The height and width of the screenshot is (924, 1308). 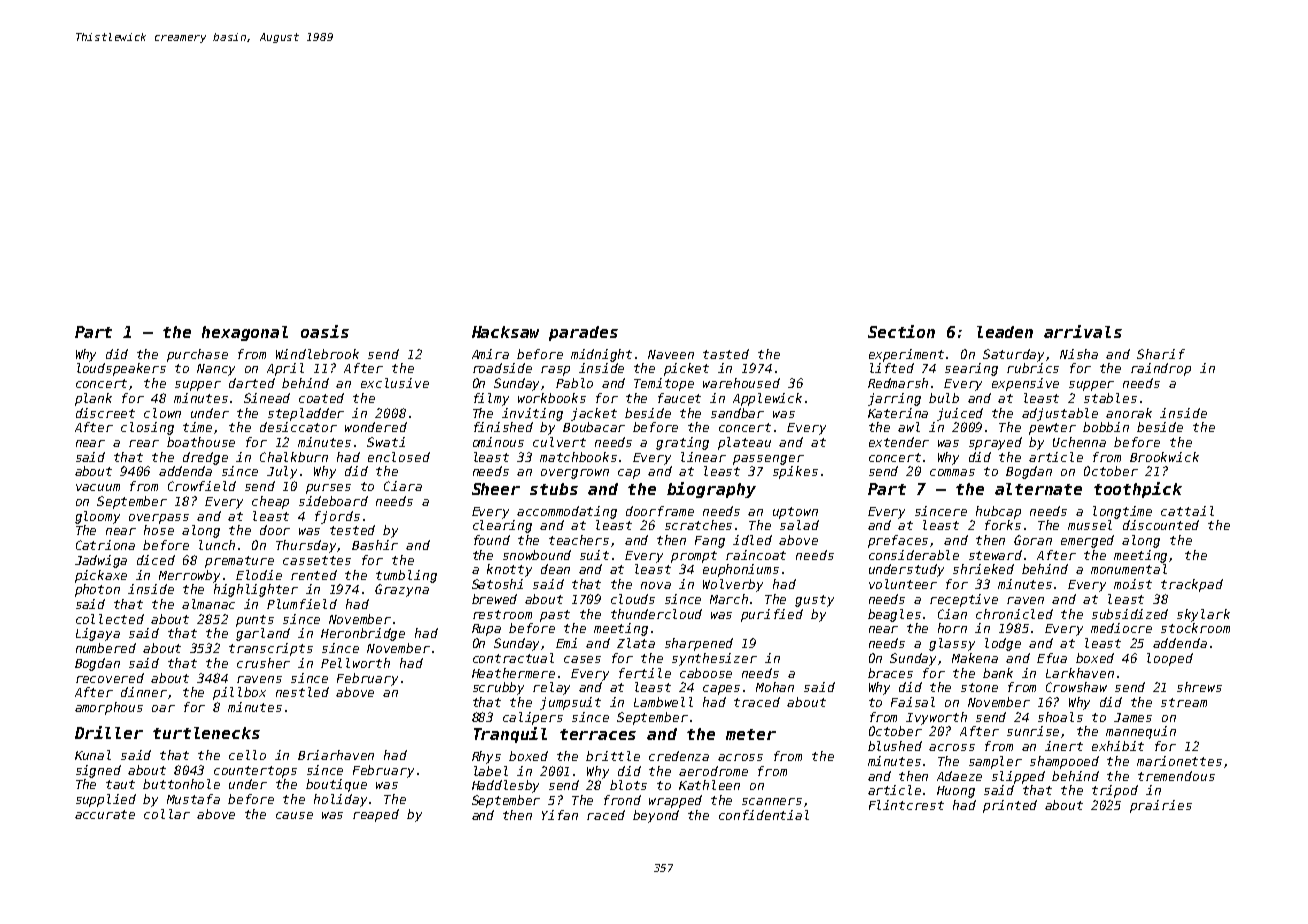 I want to click on calipers, so click(x=533, y=718).
